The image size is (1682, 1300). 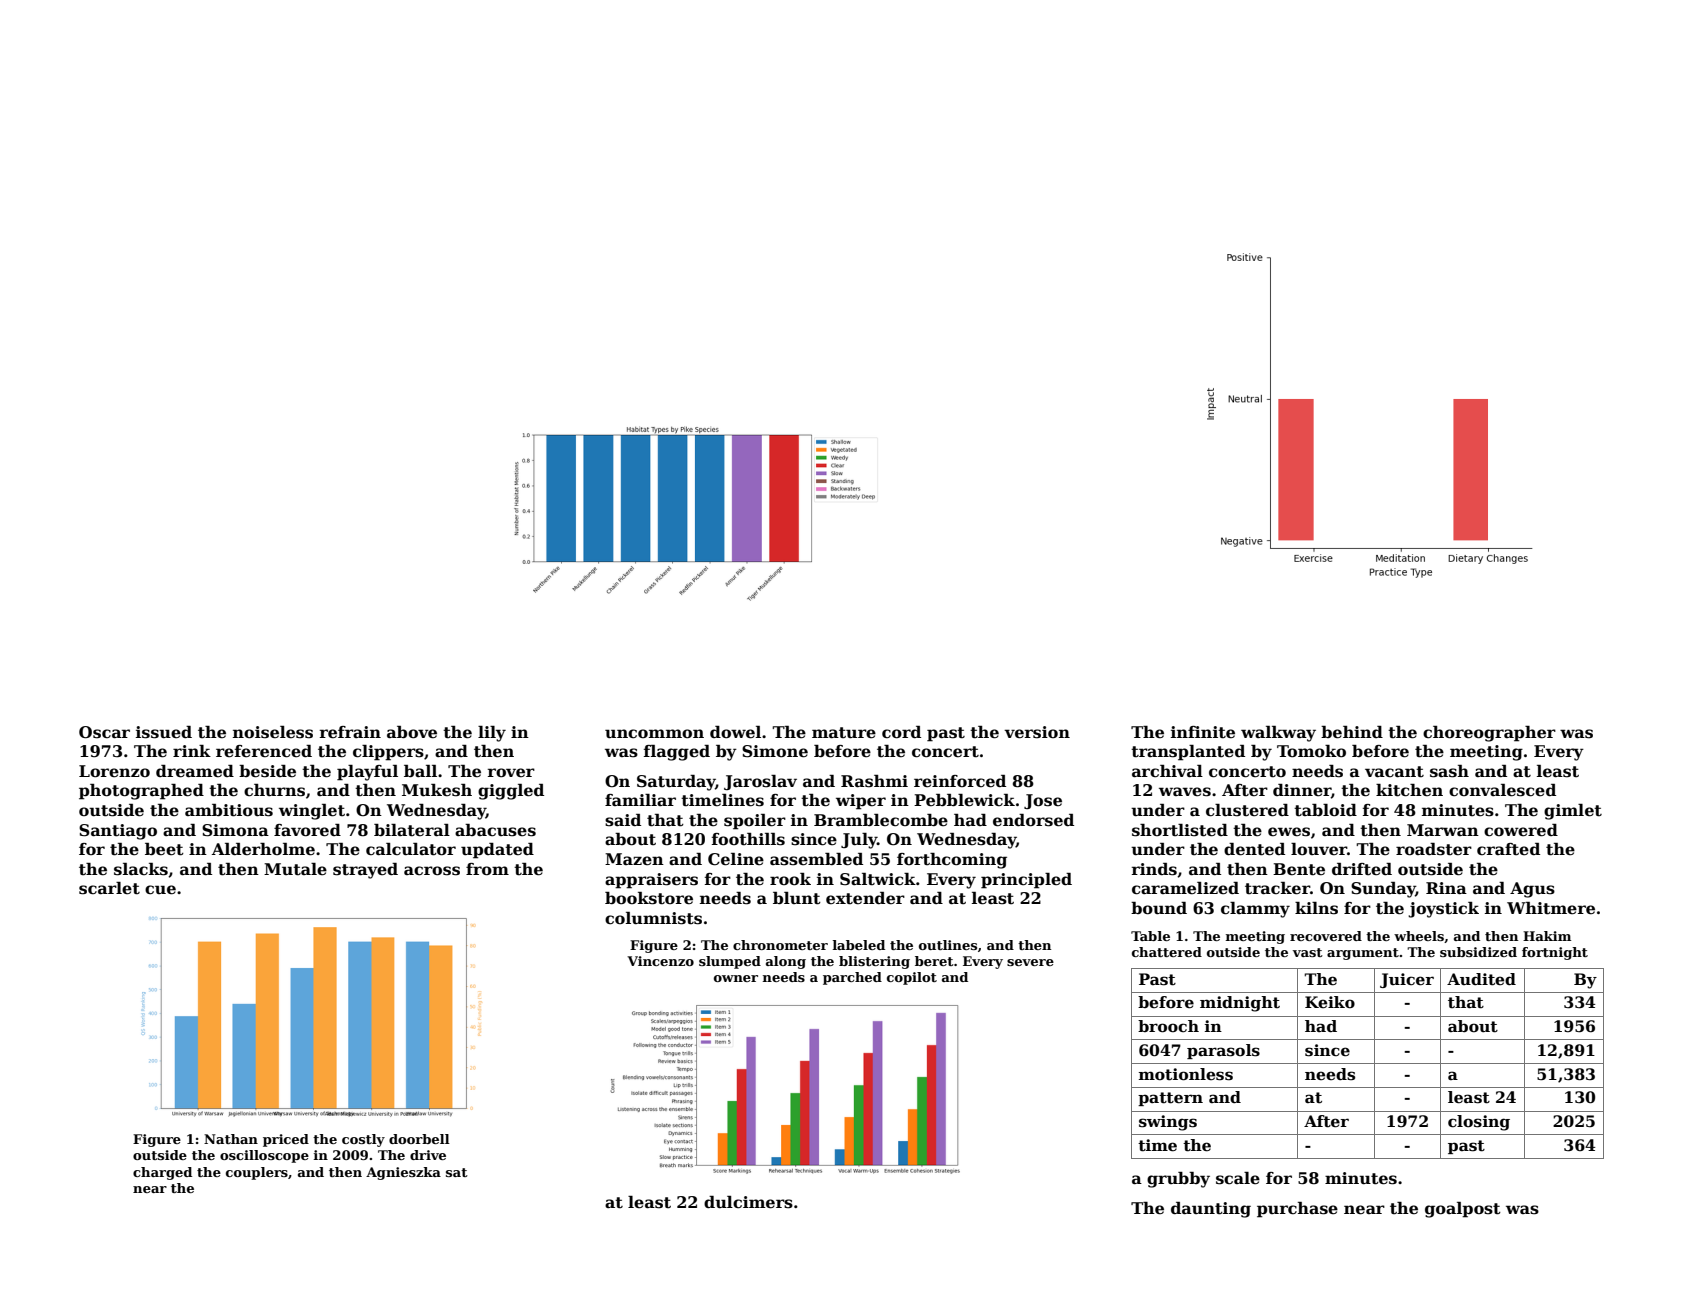 What do you see at coordinates (1211, 1210) in the document?
I see `daunting` at bounding box center [1211, 1210].
